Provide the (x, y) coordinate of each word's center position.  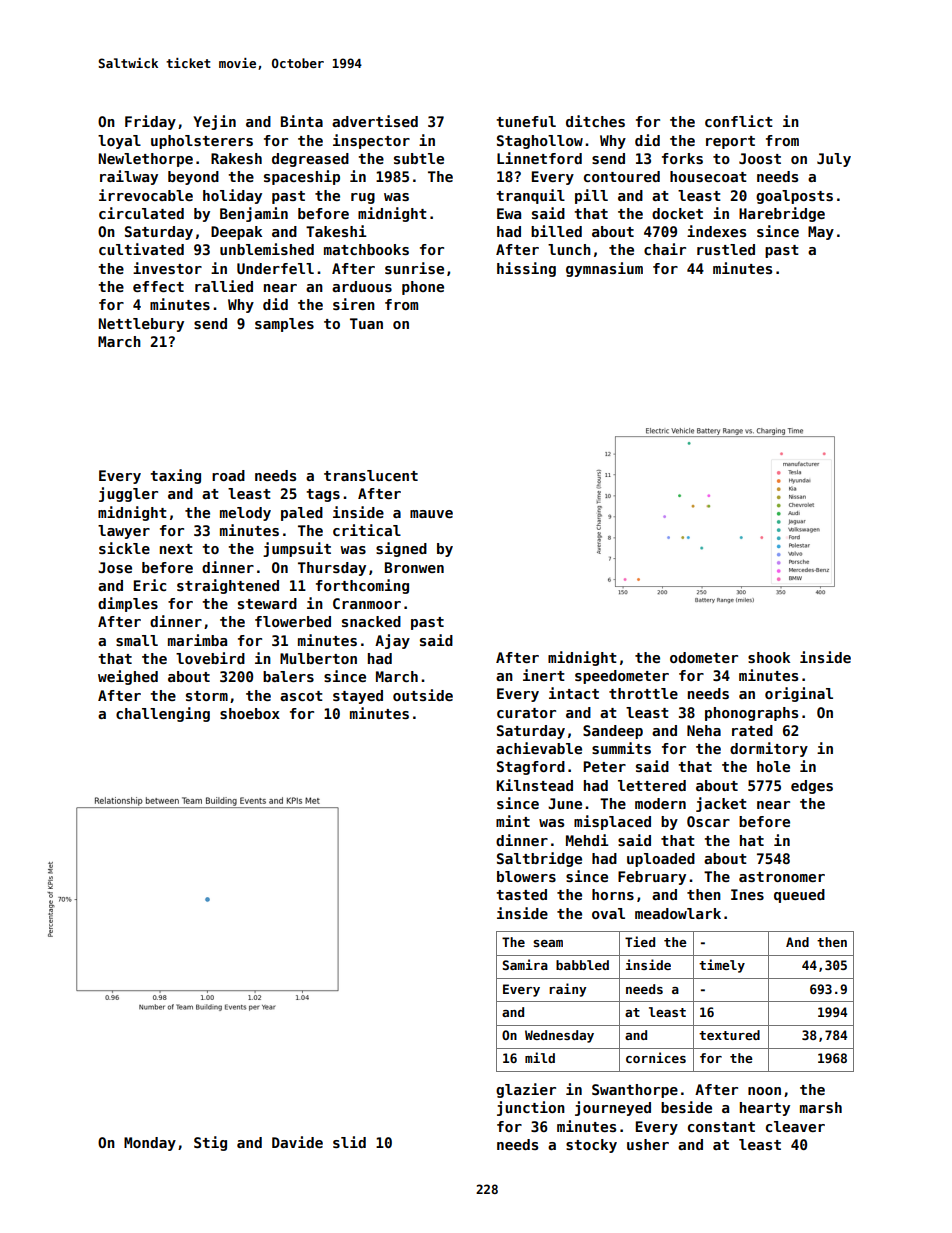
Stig (210, 1143)
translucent (371, 475)
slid (349, 1142)
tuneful (526, 121)
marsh (821, 1107)
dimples (128, 604)
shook (769, 657)
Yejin (214, 122)
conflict (739, 121)
